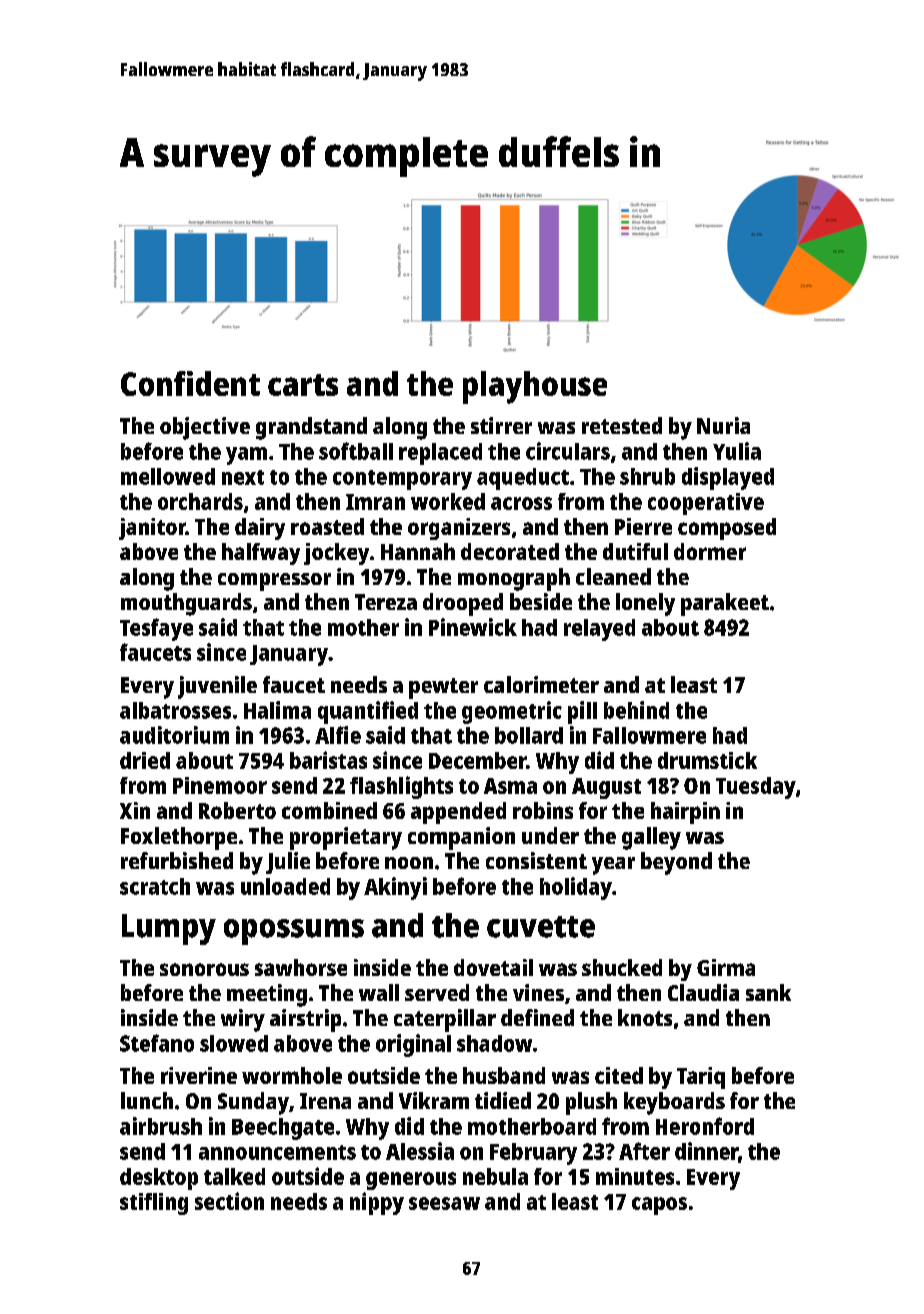 This image has width=924, height=1314. I want to click on hairpin, so click(685, 813).
